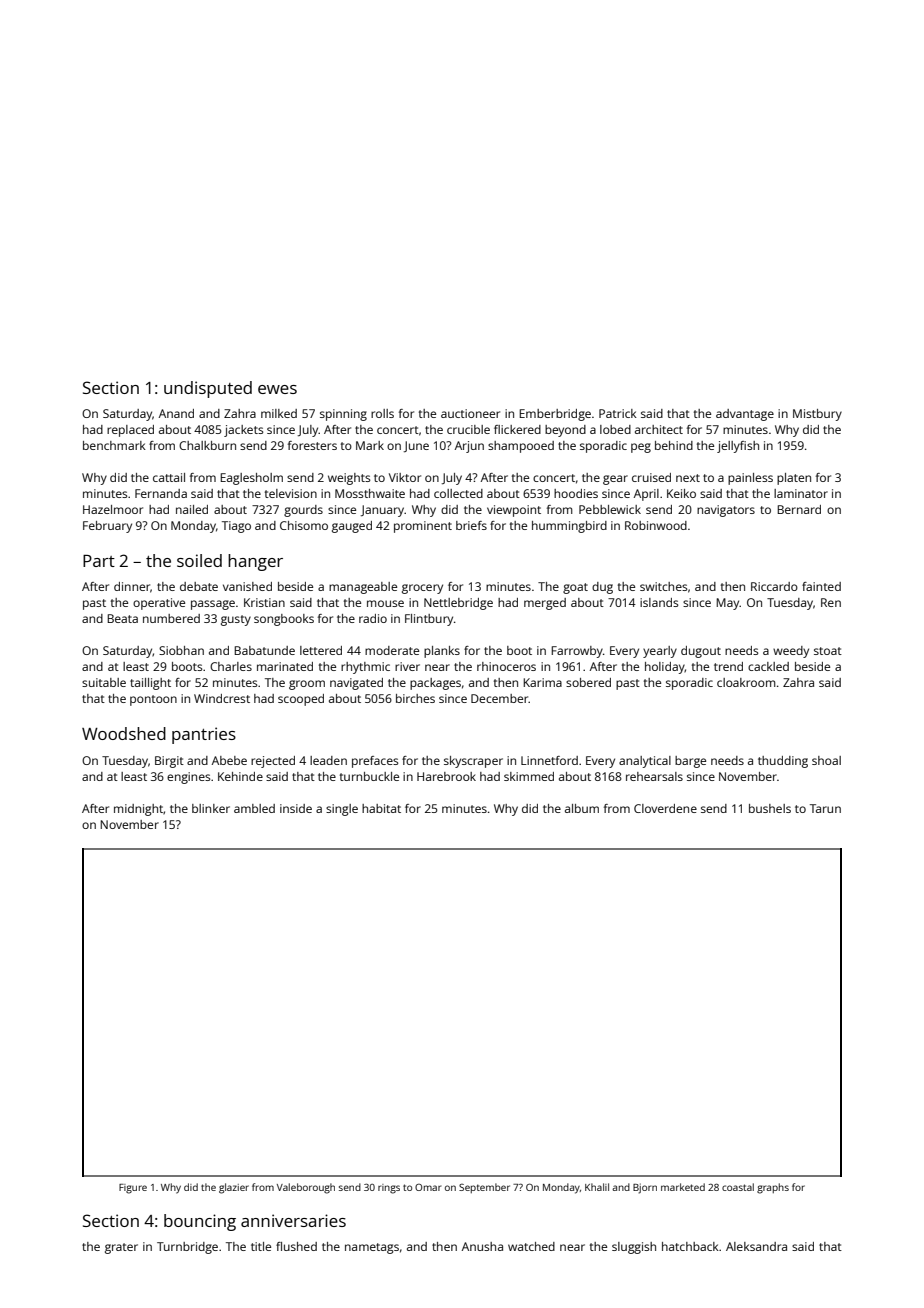 The height and width of the screenshot is (1308, 924). Describe the element at coordinates (381, 808) in the screenshot. I see `habitat` at that location.
